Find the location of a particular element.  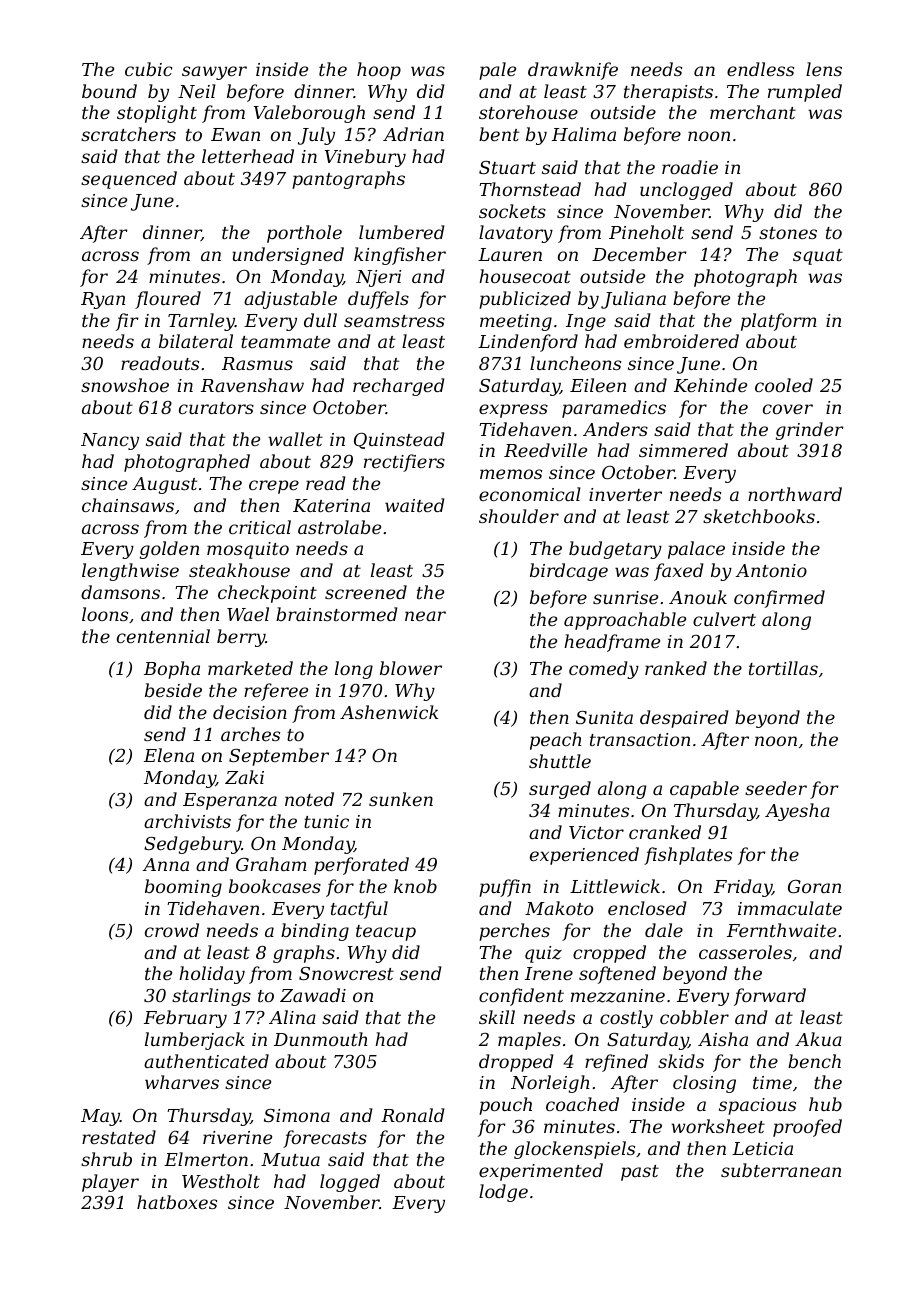

lumberjack is located at coordinates (195, 1041).
